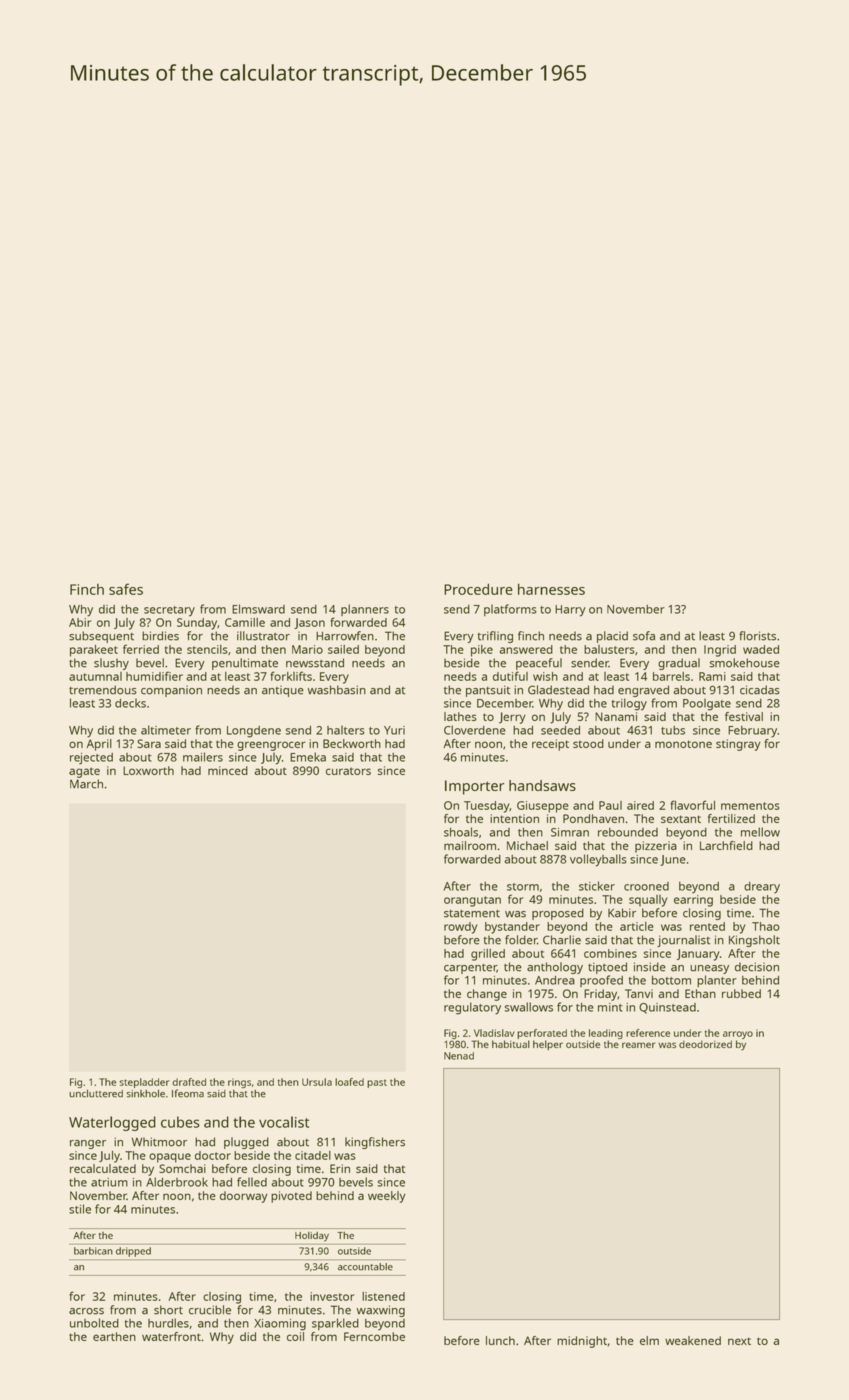 Image resolution: width=849 pixels, height=1400 pixels. What do you see at coordinates (239, 1083) in the screenshot?
I see `rings` at bounding box center [239, 1083].
